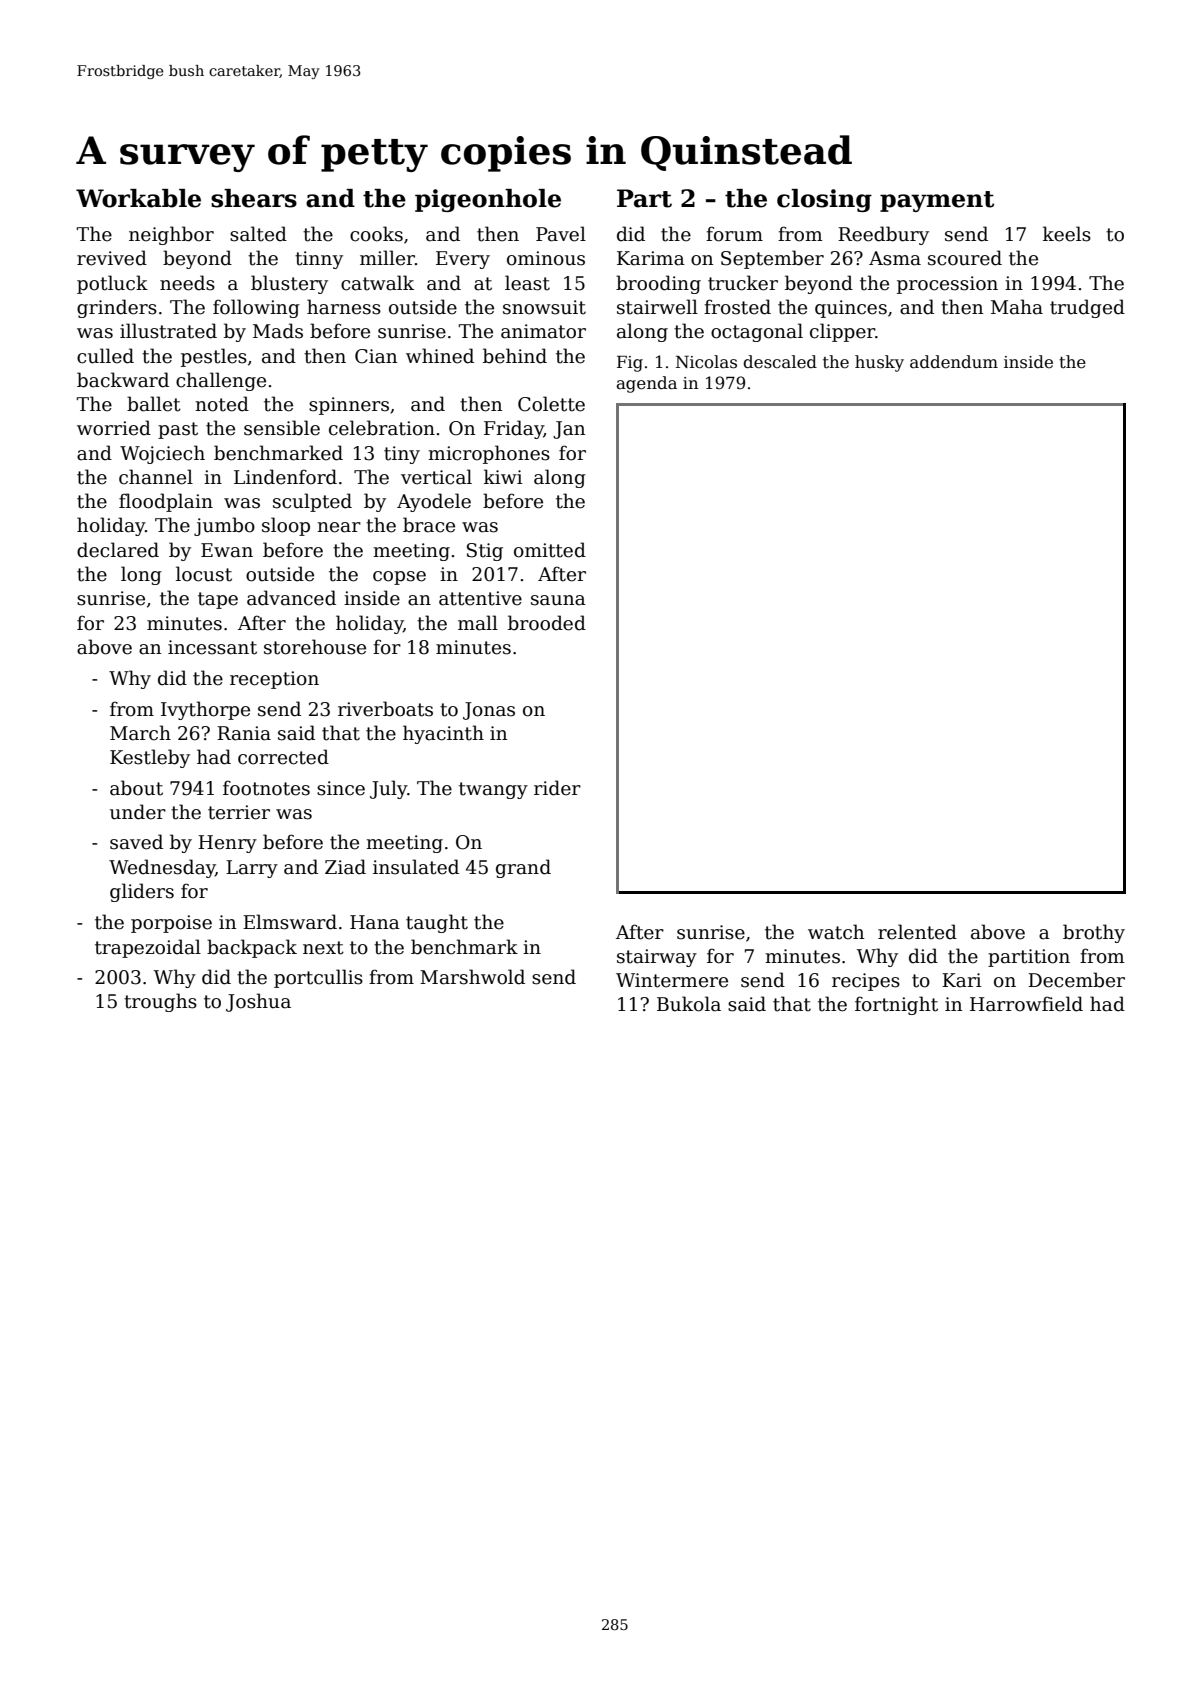 The width and height of the document is (1202, 1700). I want to click on Joshua, so click(258, 1002).
